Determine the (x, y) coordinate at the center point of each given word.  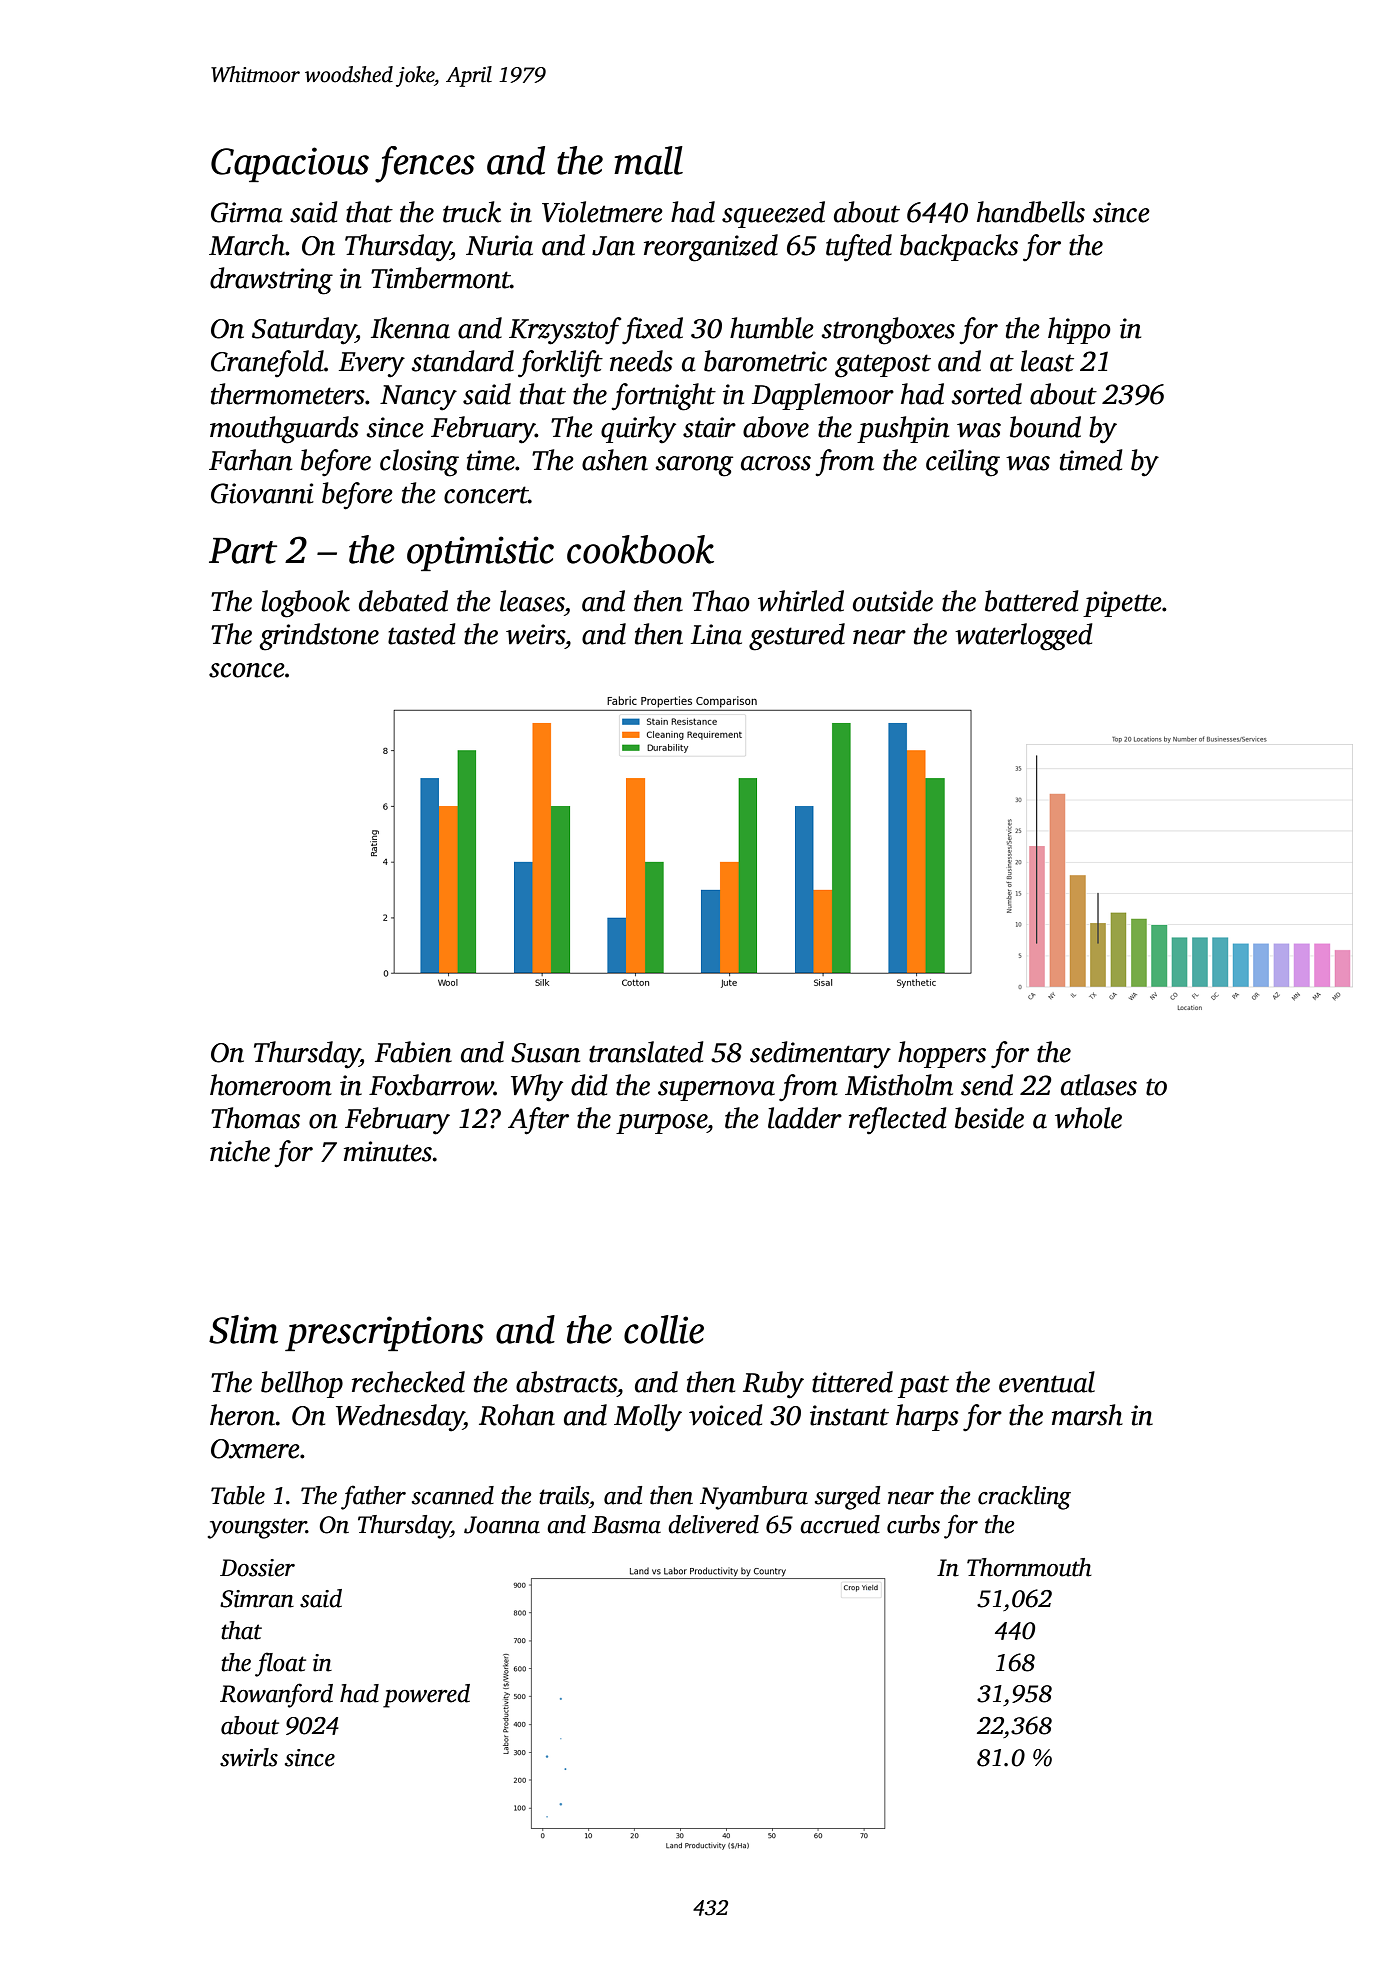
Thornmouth (1029, 1567)
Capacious (290, 164)
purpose (661, 1124)
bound (1045, 427)
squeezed (773, 214)
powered (426, 1696)
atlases (1099, 1085)
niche (240, 1151)
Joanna (502, 1525)
